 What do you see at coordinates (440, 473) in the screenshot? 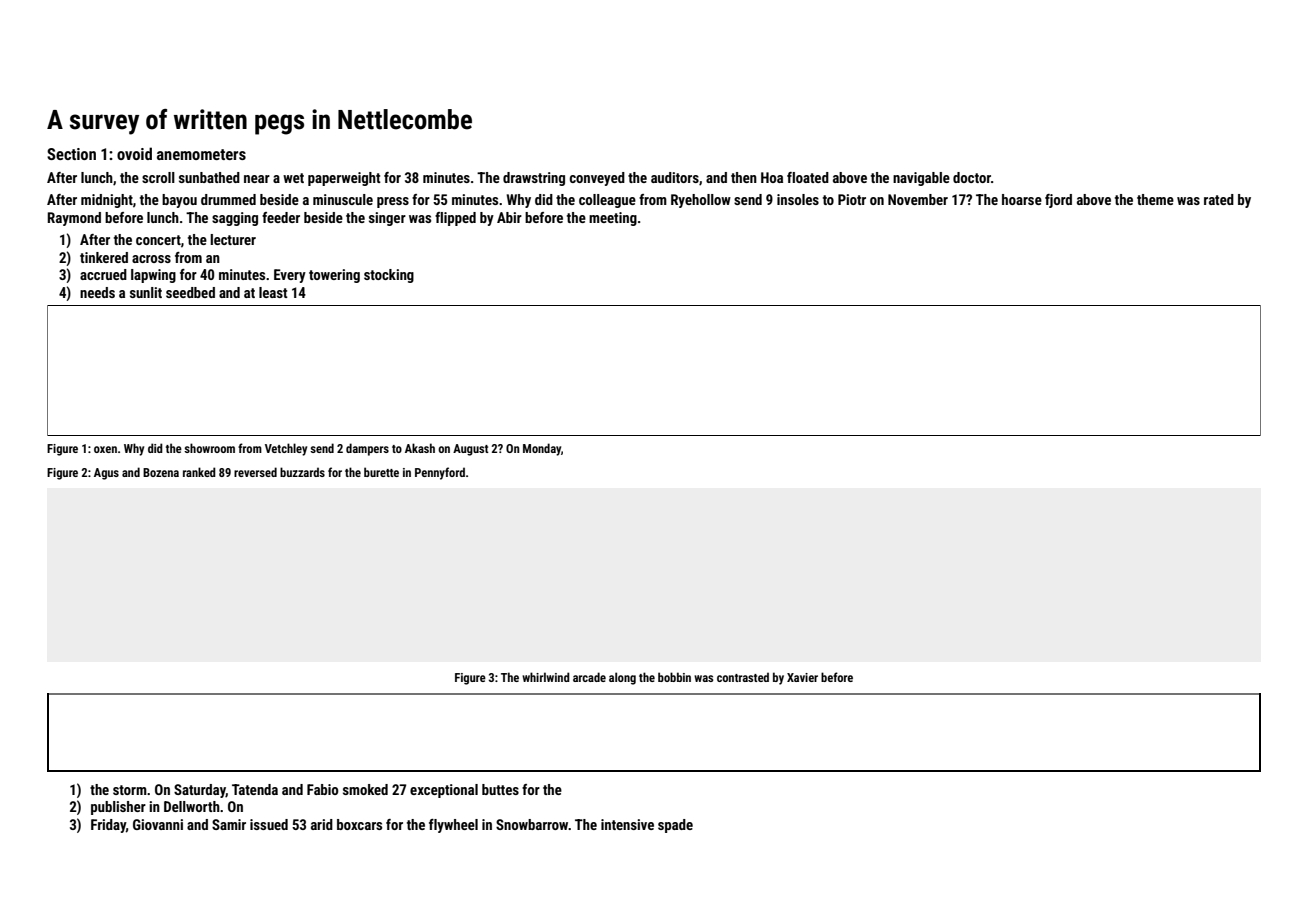
I see `Pennyford` at bounding box center [440, 473].
